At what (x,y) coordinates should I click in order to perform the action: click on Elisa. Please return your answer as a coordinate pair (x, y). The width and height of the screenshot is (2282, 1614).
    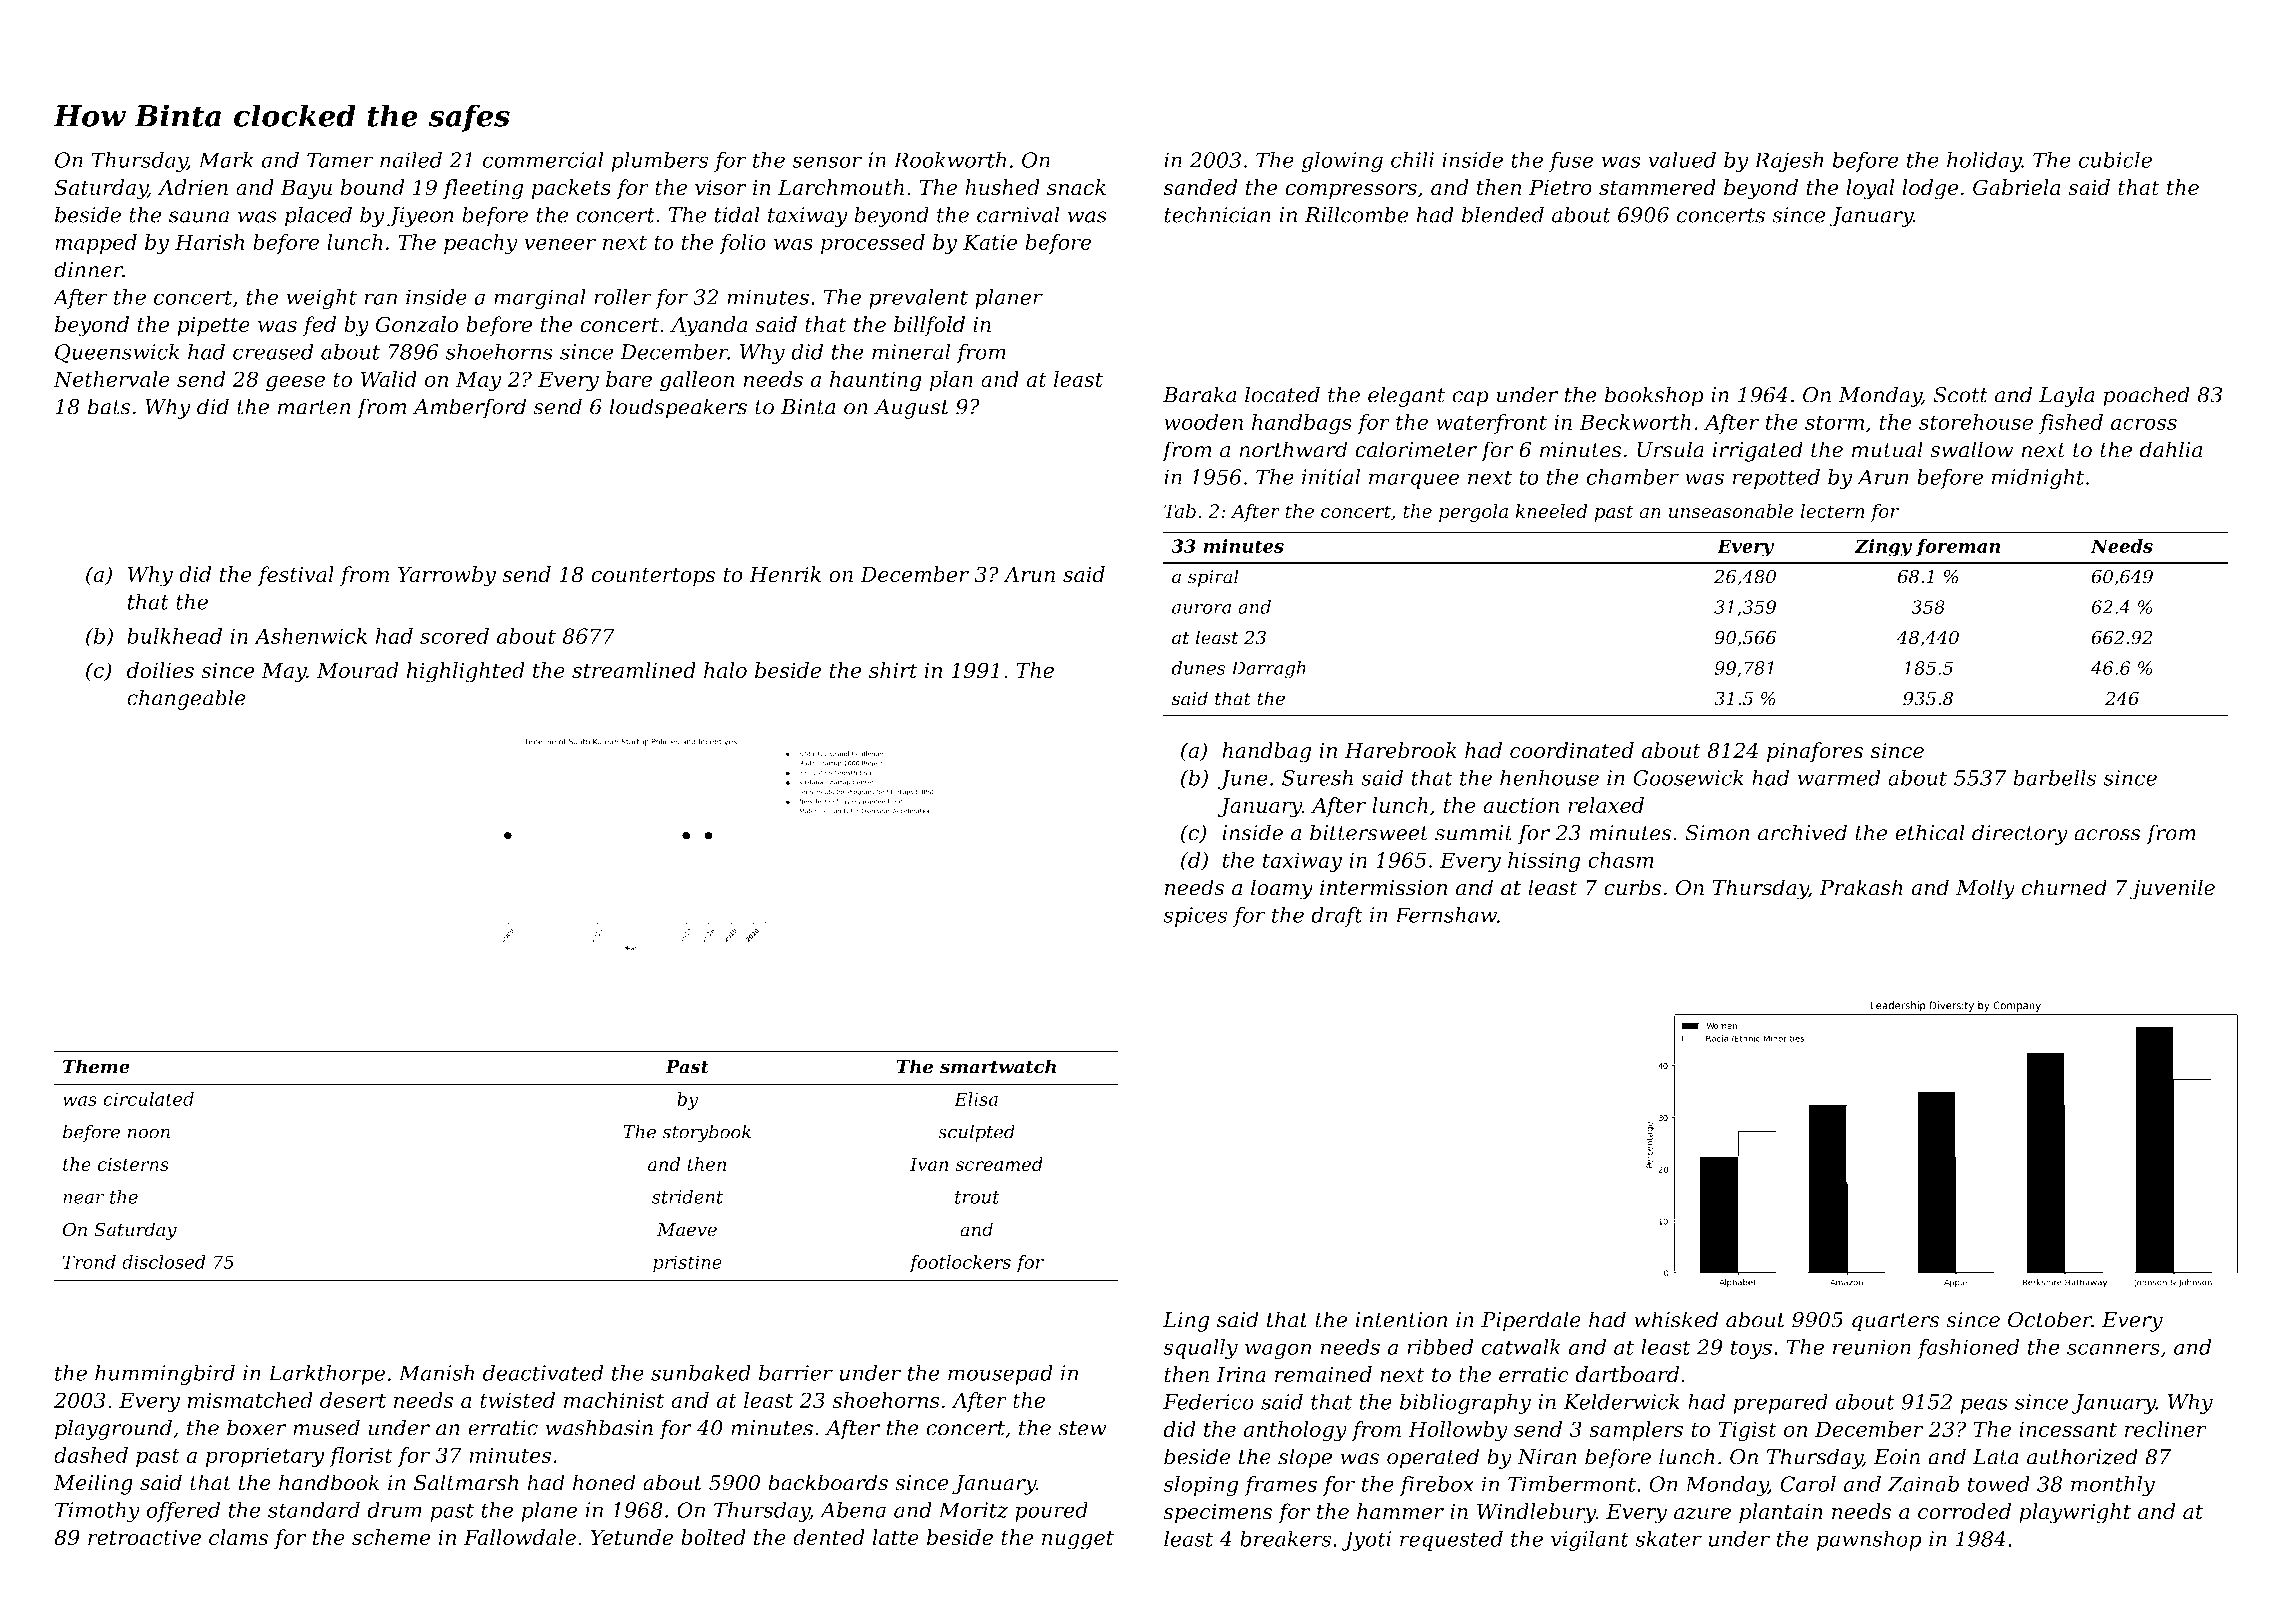
    Looking at the image, I should click on (976, 1099).
